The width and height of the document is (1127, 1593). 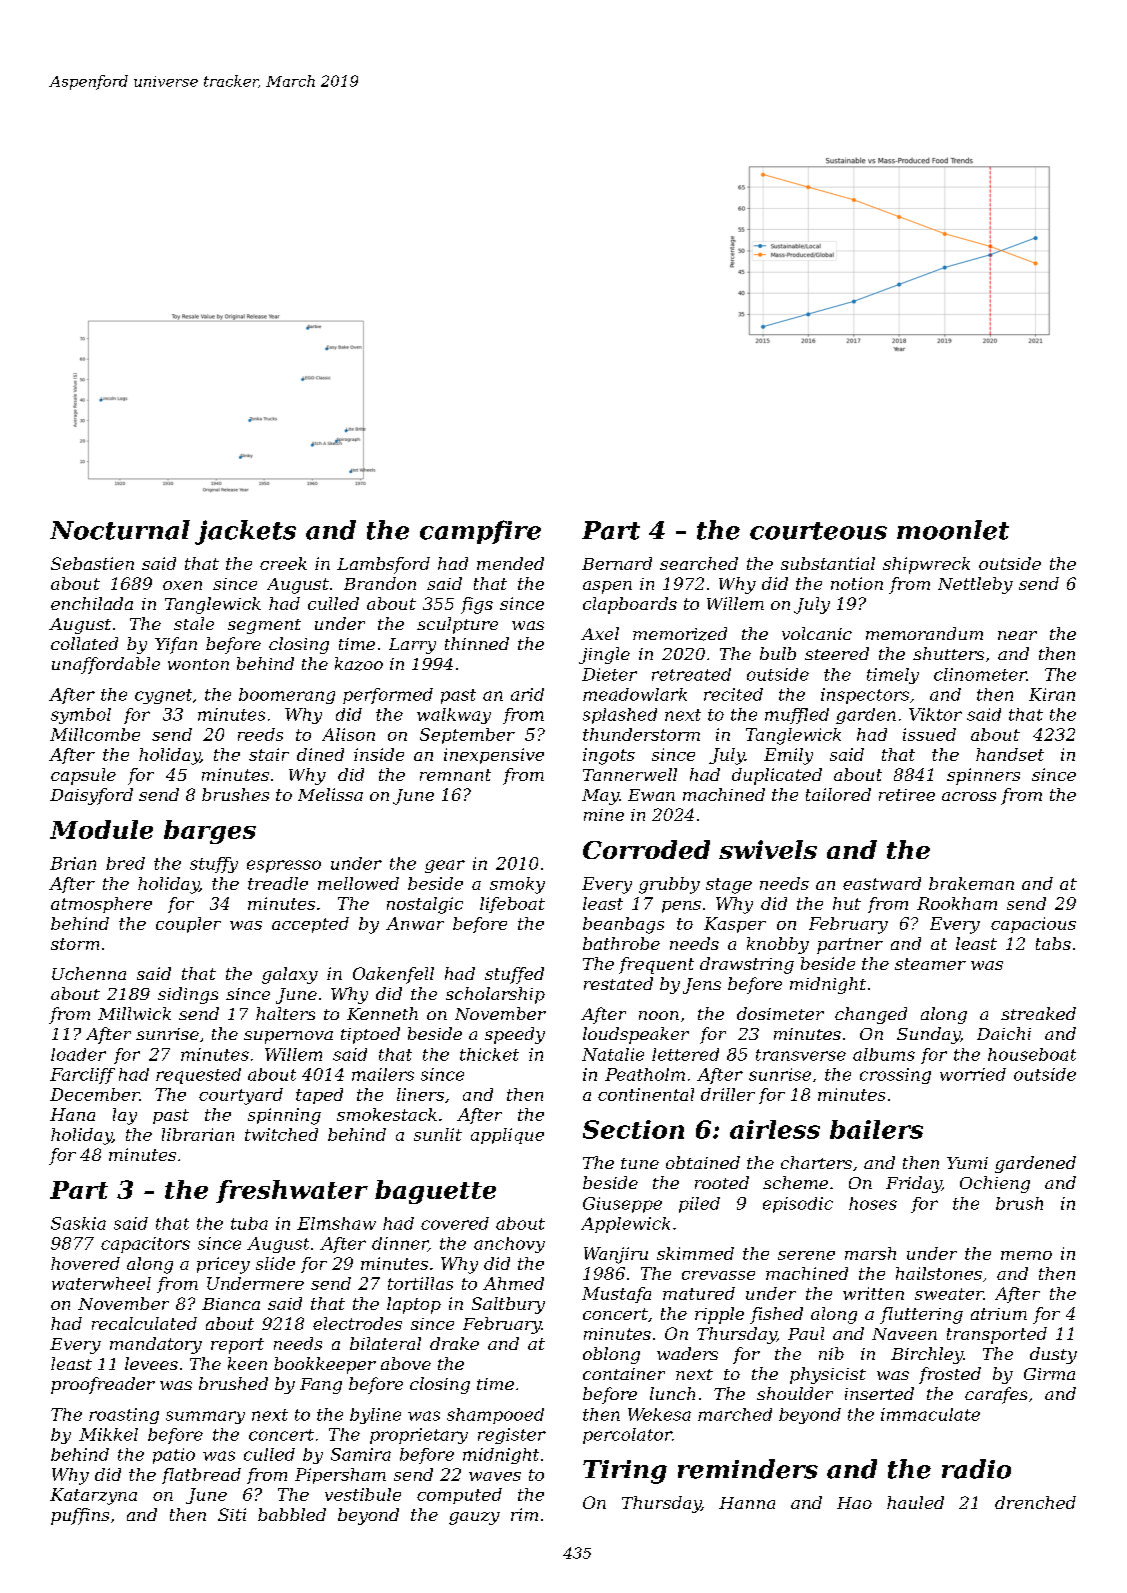 I want to click on courteous, so click(x=818, y=531).
